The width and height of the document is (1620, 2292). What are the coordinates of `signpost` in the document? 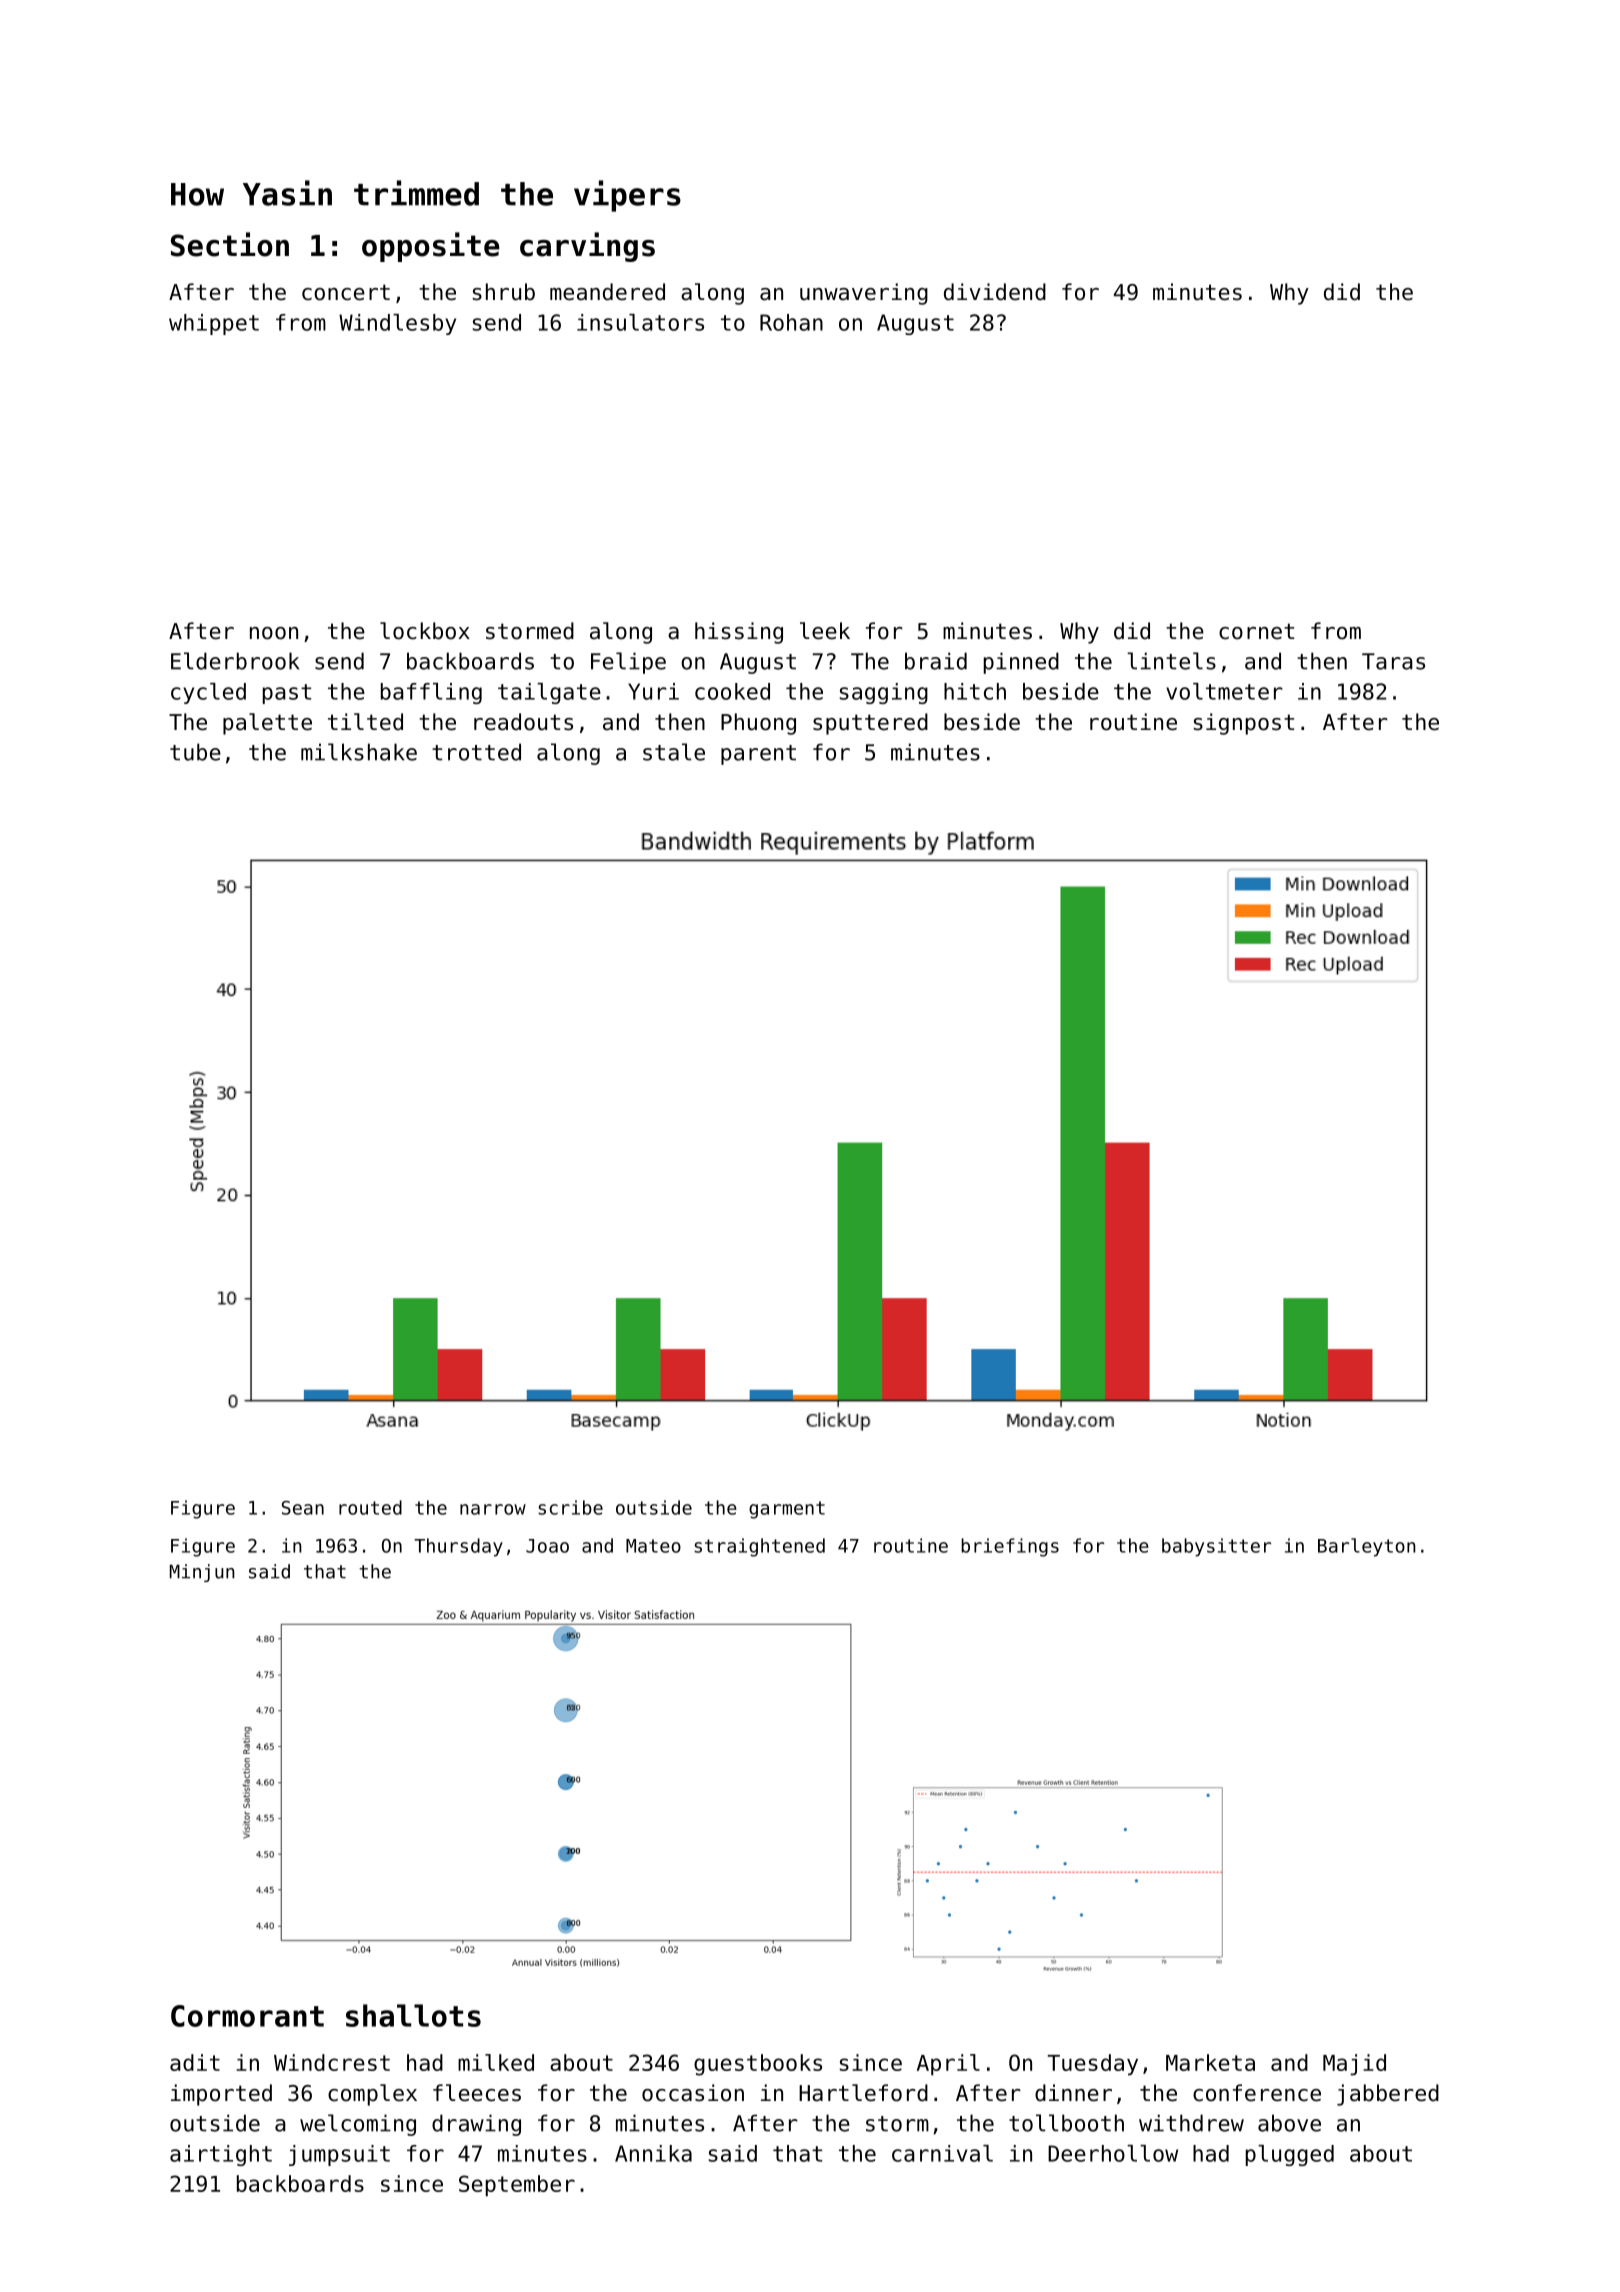 It's located at (1244, 724).
